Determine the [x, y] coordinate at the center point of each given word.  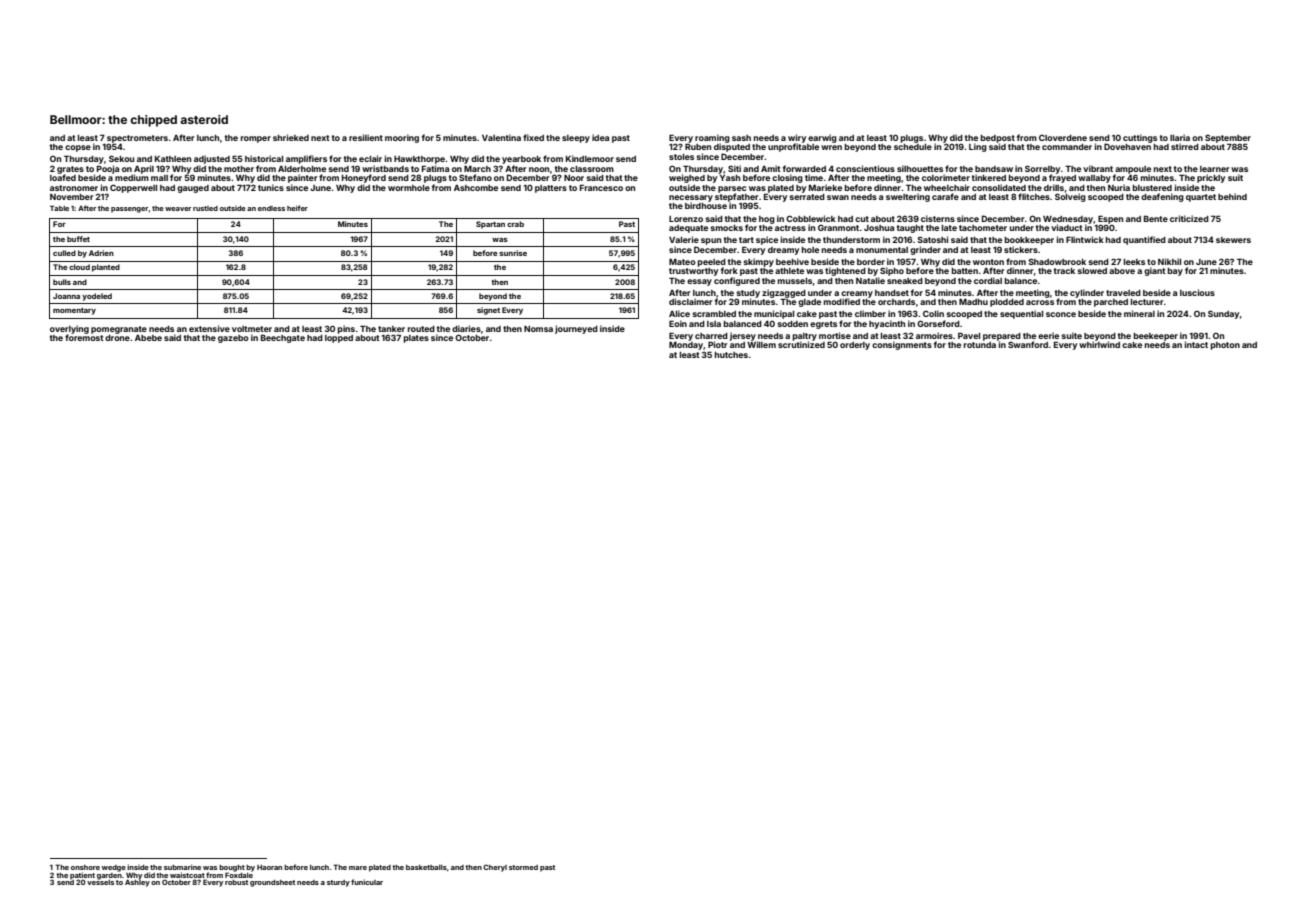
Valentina [501, 137]
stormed [523, 867]
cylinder [1087, 293]
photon [1225, 346]
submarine [182, 867]
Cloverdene [1063, 138]
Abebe [148, 338]
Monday [686, 346]
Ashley [137, 883]
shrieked [291, 137]
